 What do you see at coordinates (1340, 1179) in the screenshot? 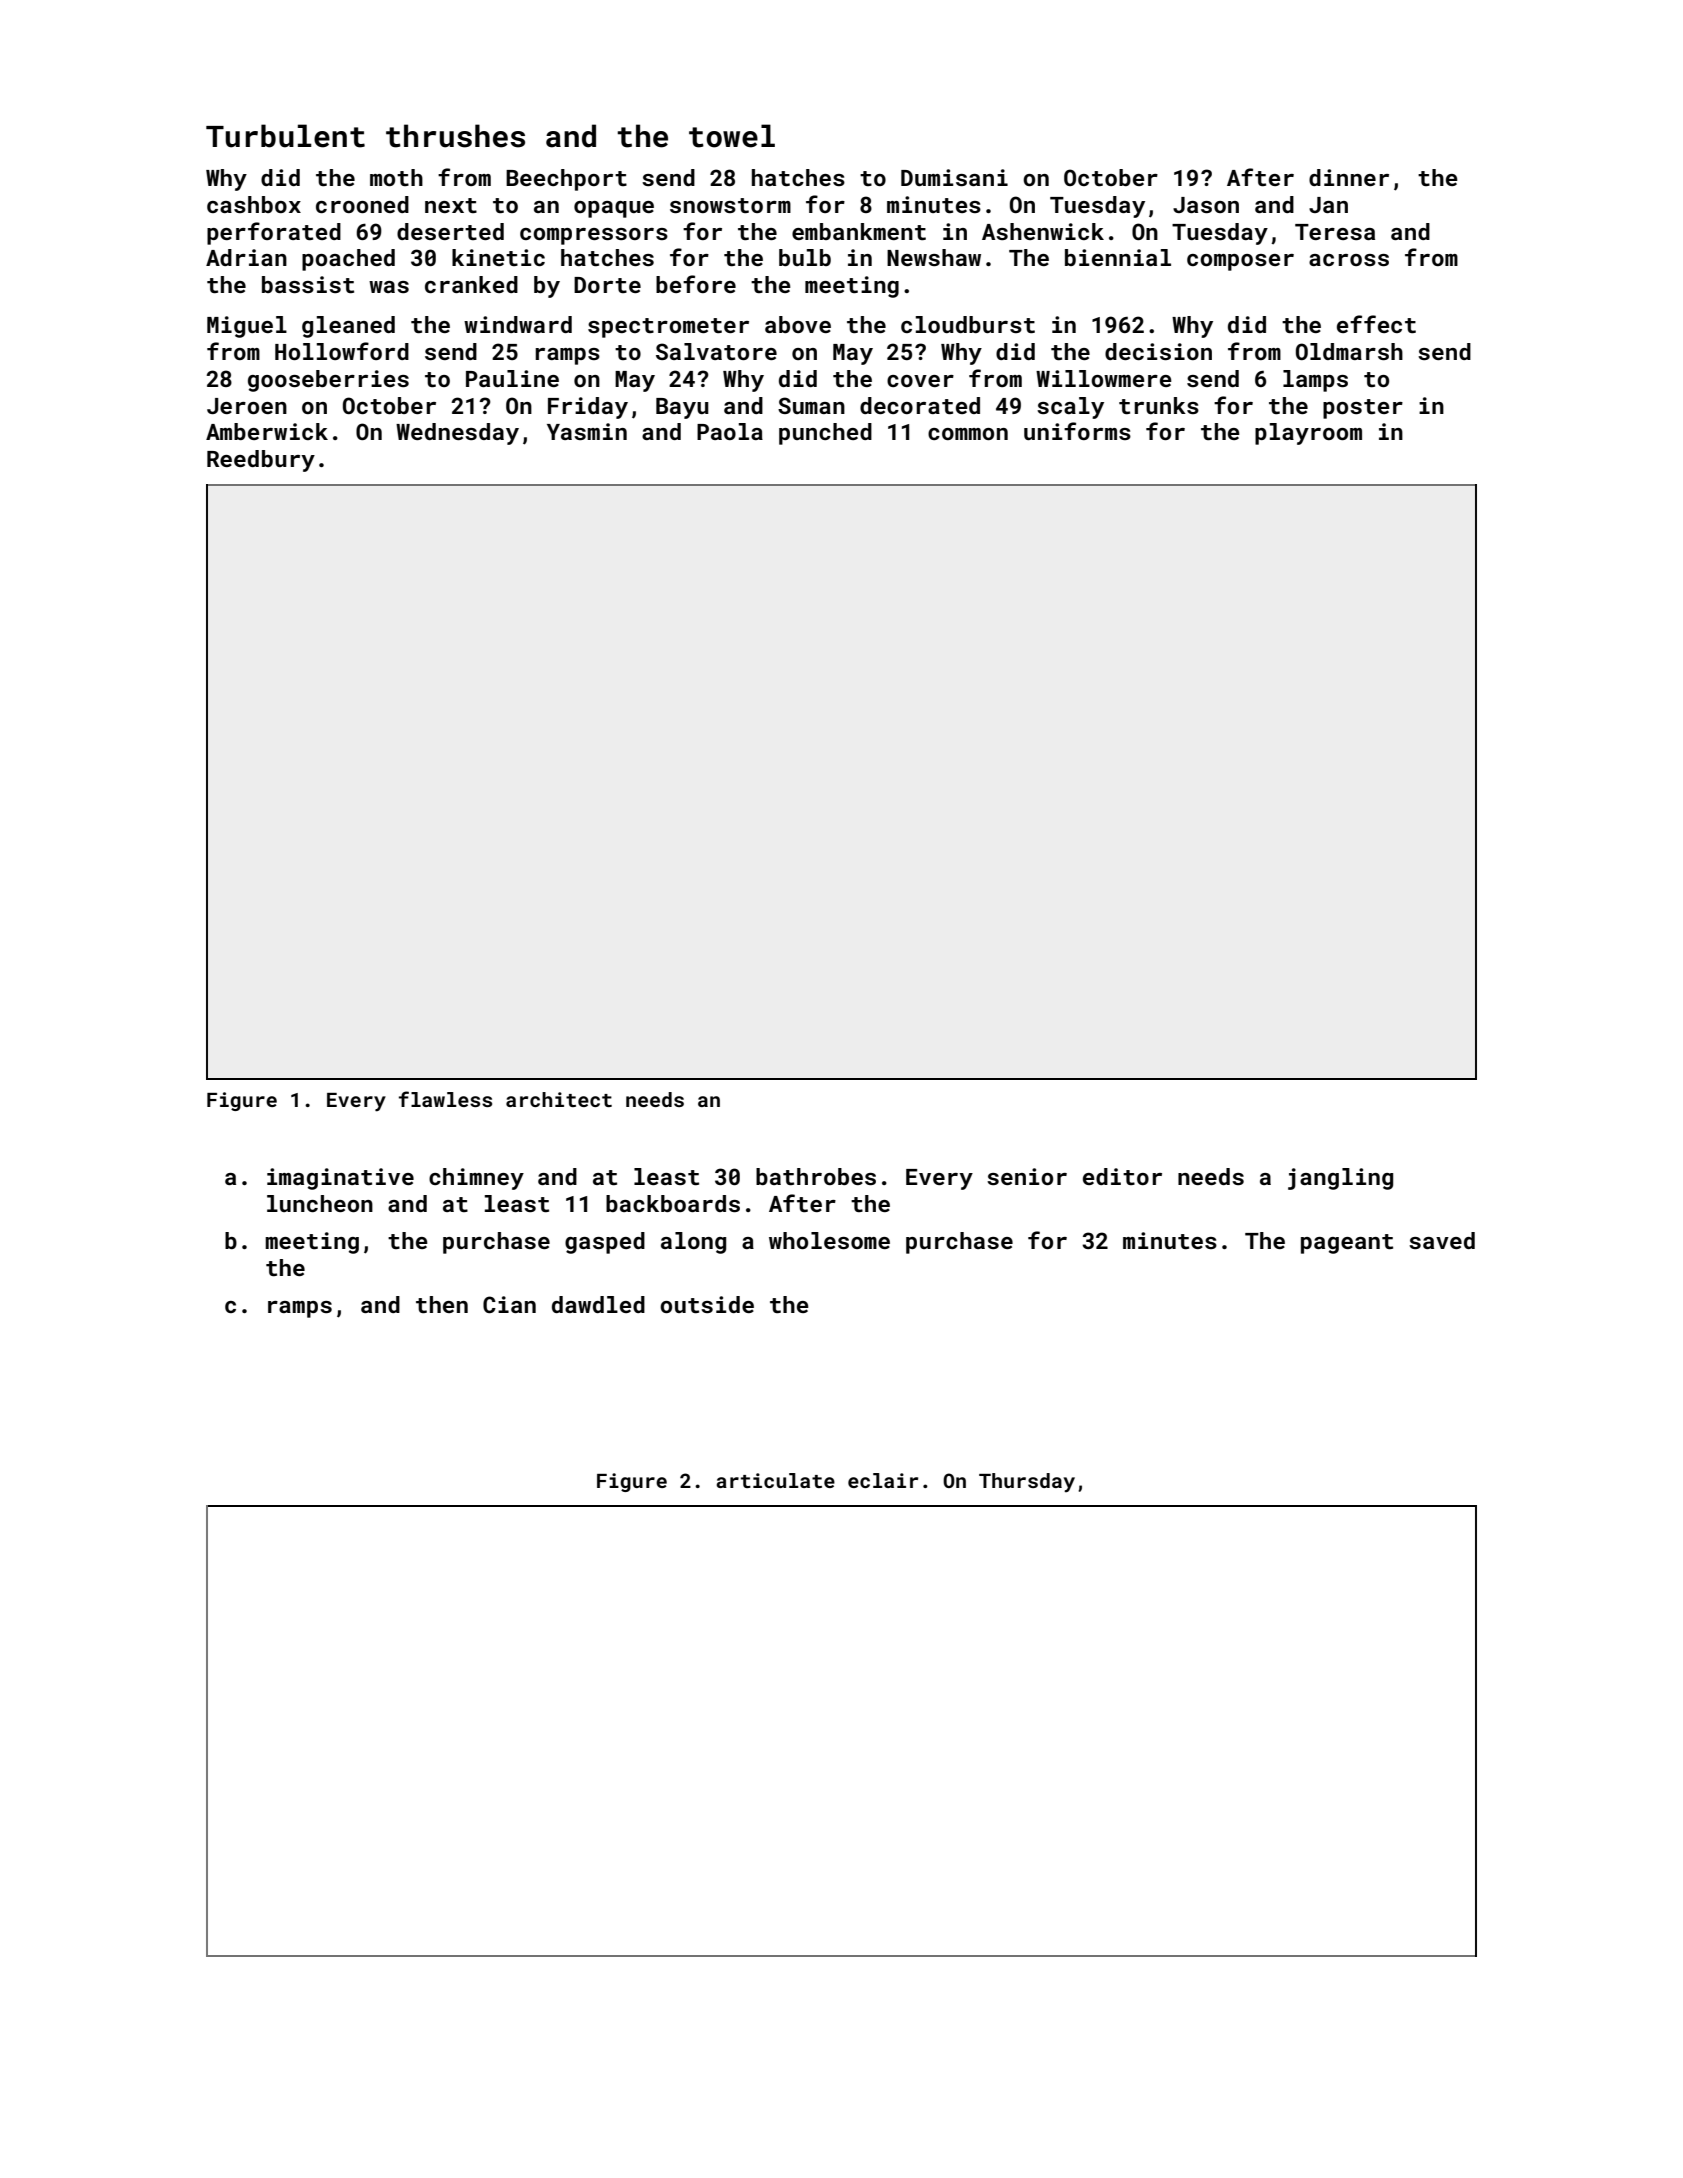
I see `jangling` at bounding box center [1340, 1179].
